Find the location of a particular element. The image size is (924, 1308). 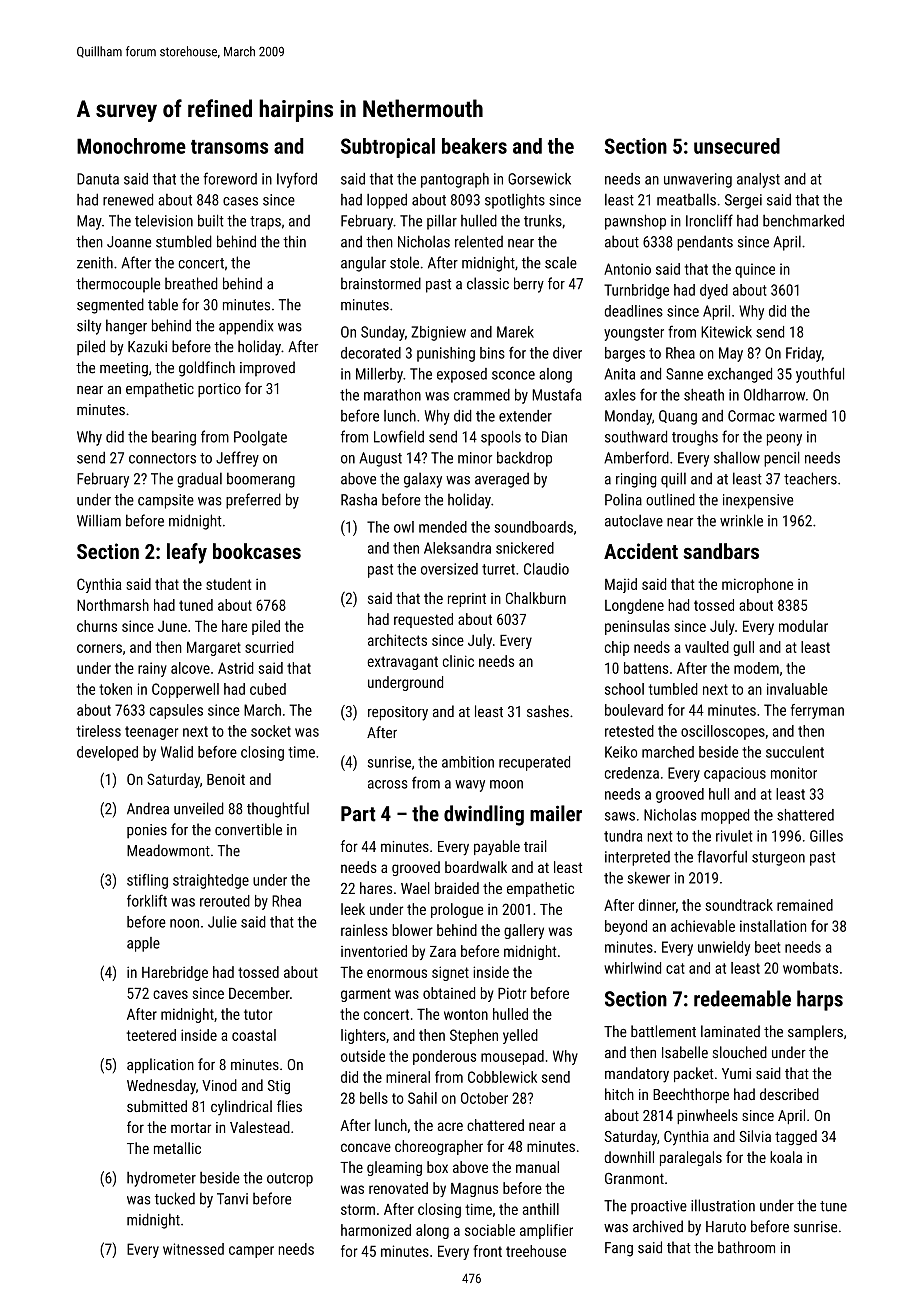

Mustafa is located at coordinates (557, 394).
